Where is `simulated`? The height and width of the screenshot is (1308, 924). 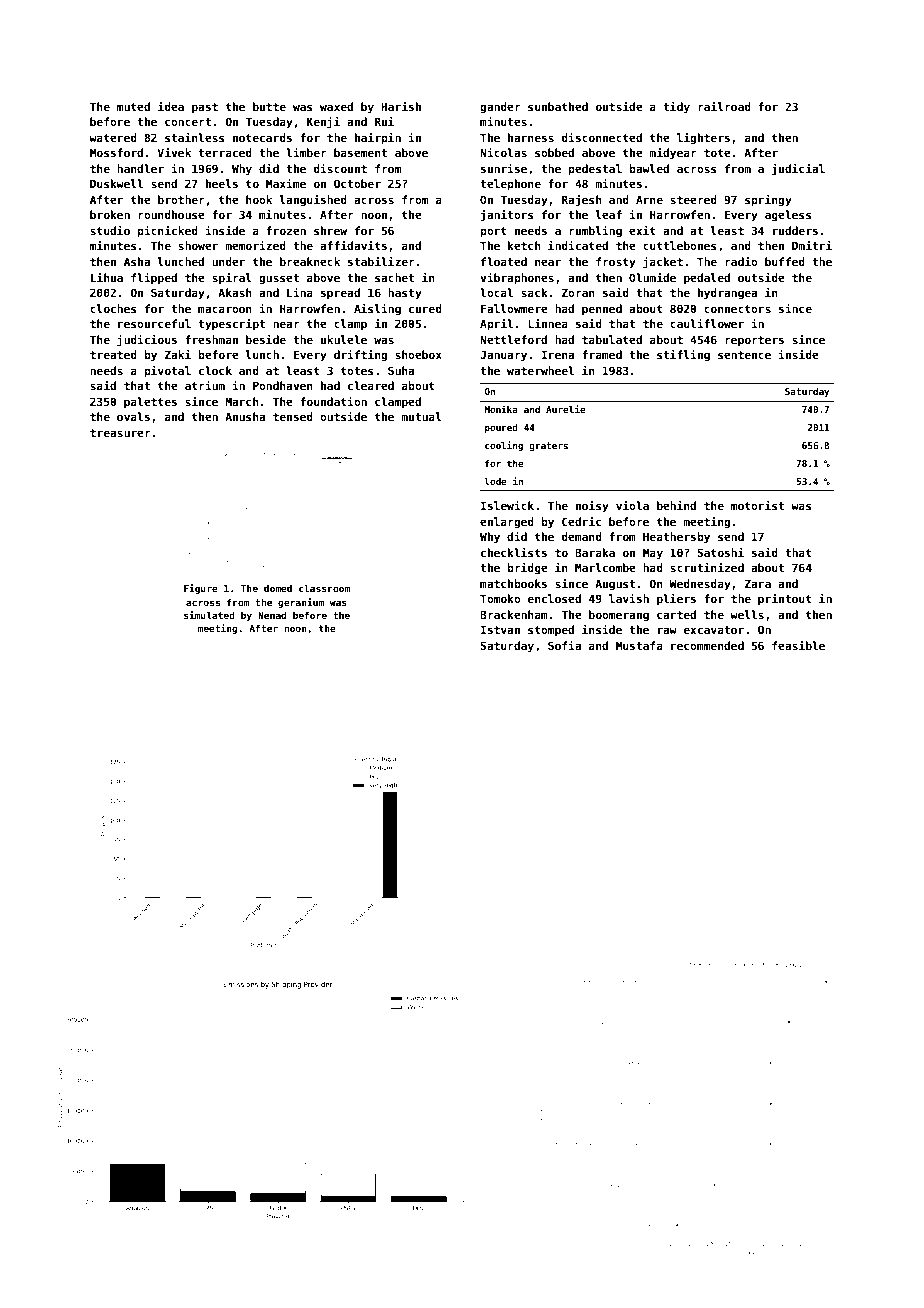 simulated is located at coordinates (209, 615).
